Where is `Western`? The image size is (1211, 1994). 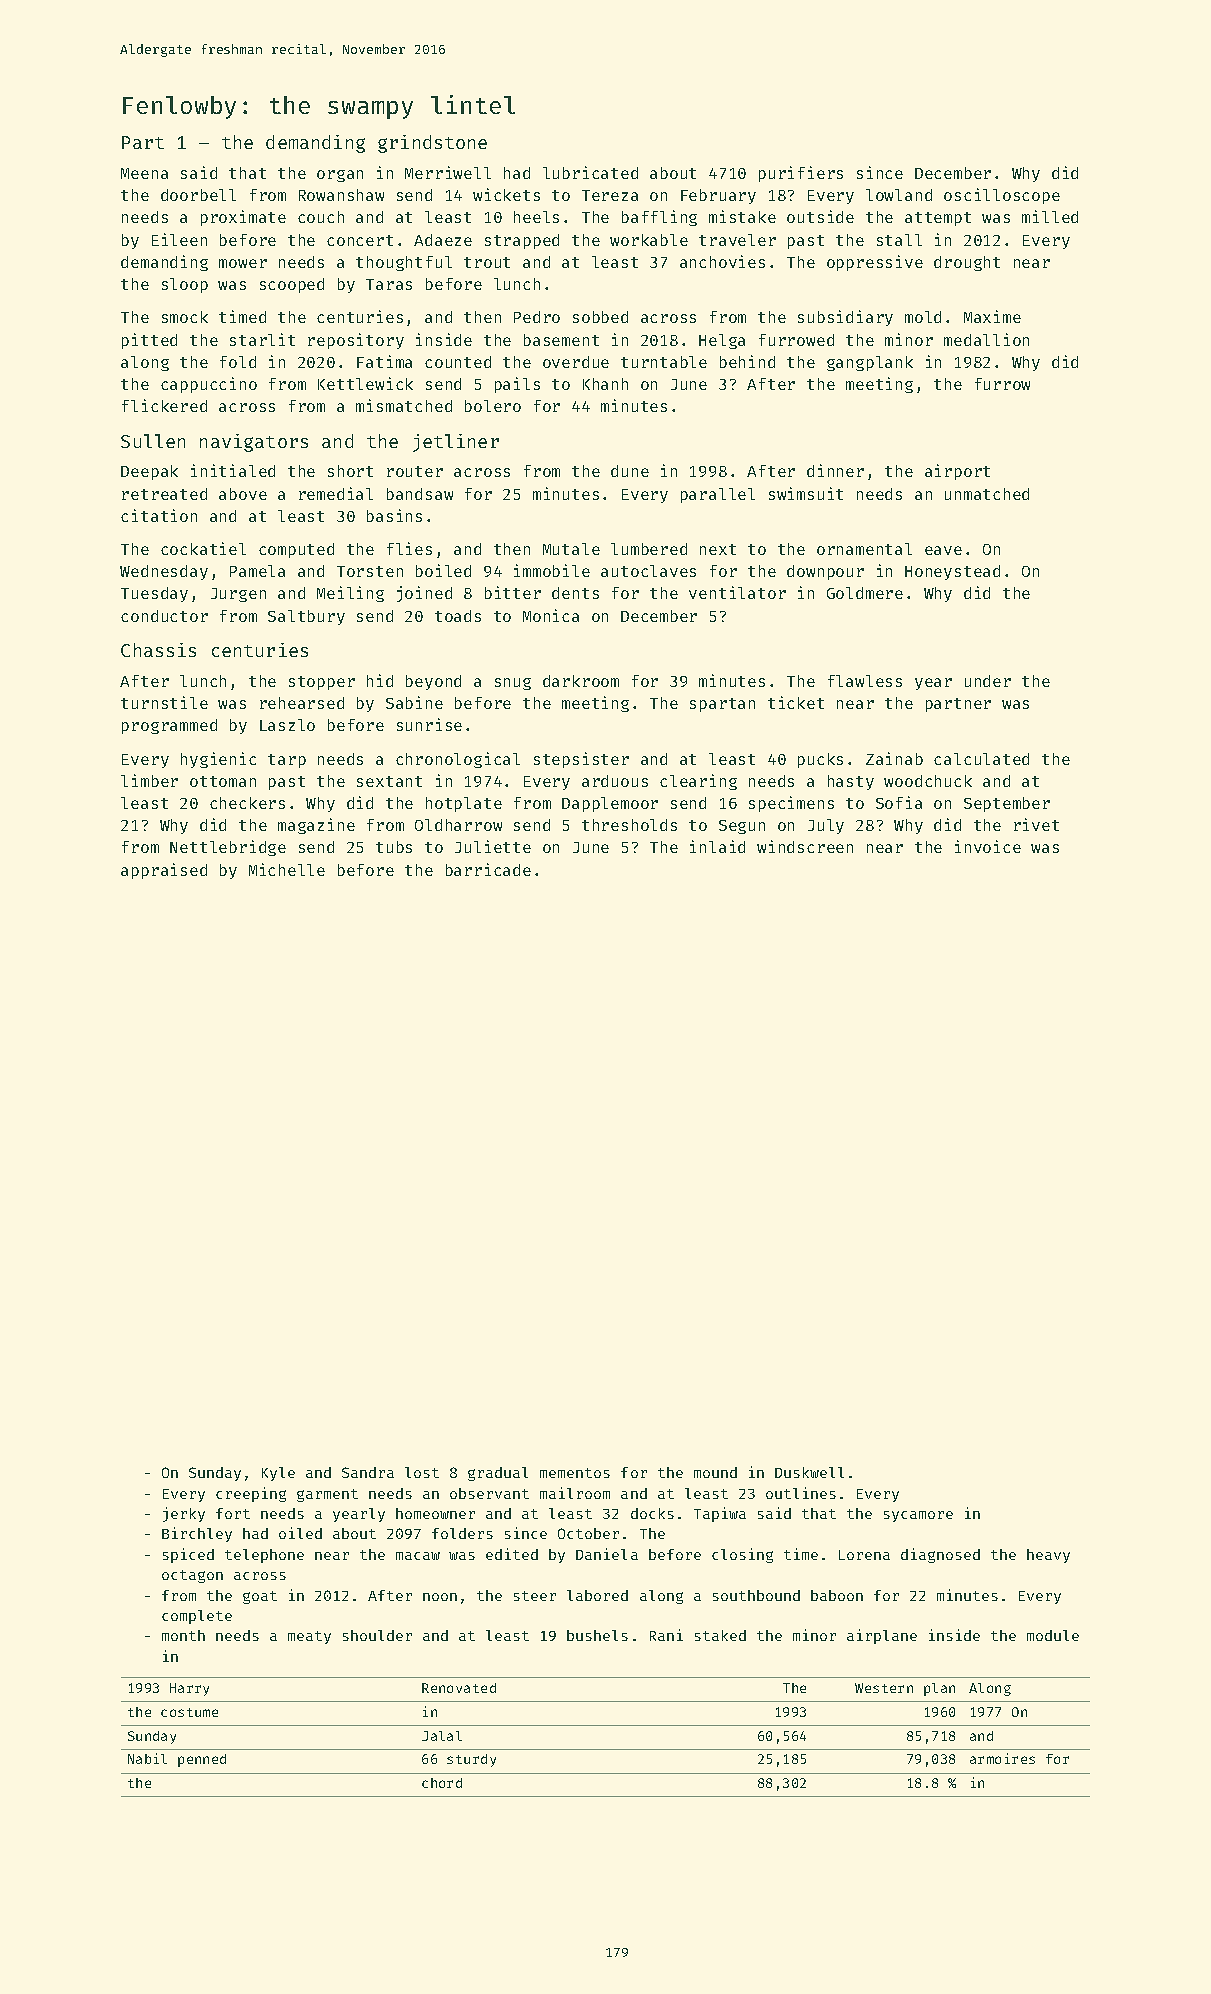 Western is located at coordinates (884, 1688).
